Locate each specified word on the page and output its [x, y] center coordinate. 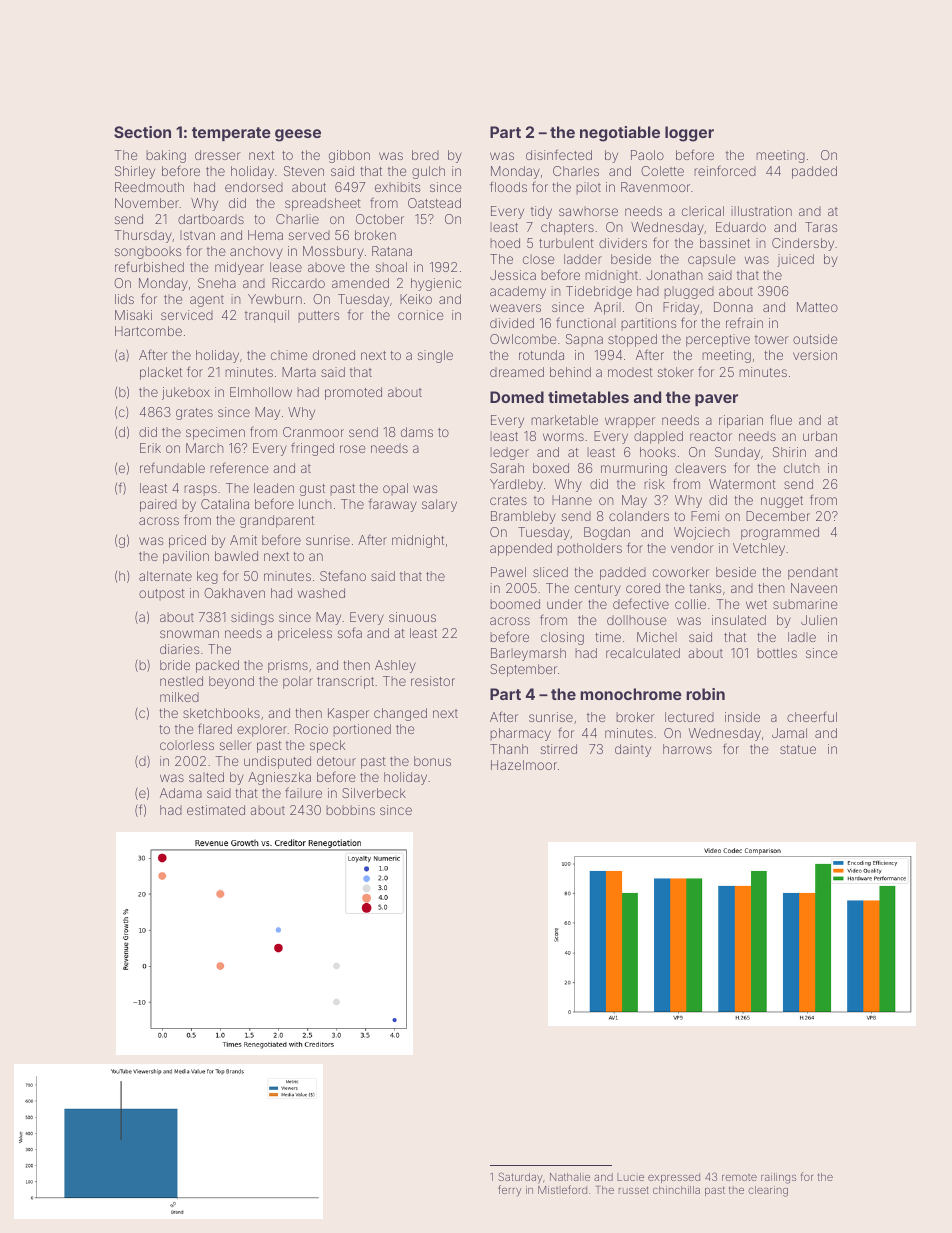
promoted [353, 393]
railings [778, 1178]
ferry [509, 1191]
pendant [813, 573]
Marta [299, 372]
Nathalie [570, 1177]
